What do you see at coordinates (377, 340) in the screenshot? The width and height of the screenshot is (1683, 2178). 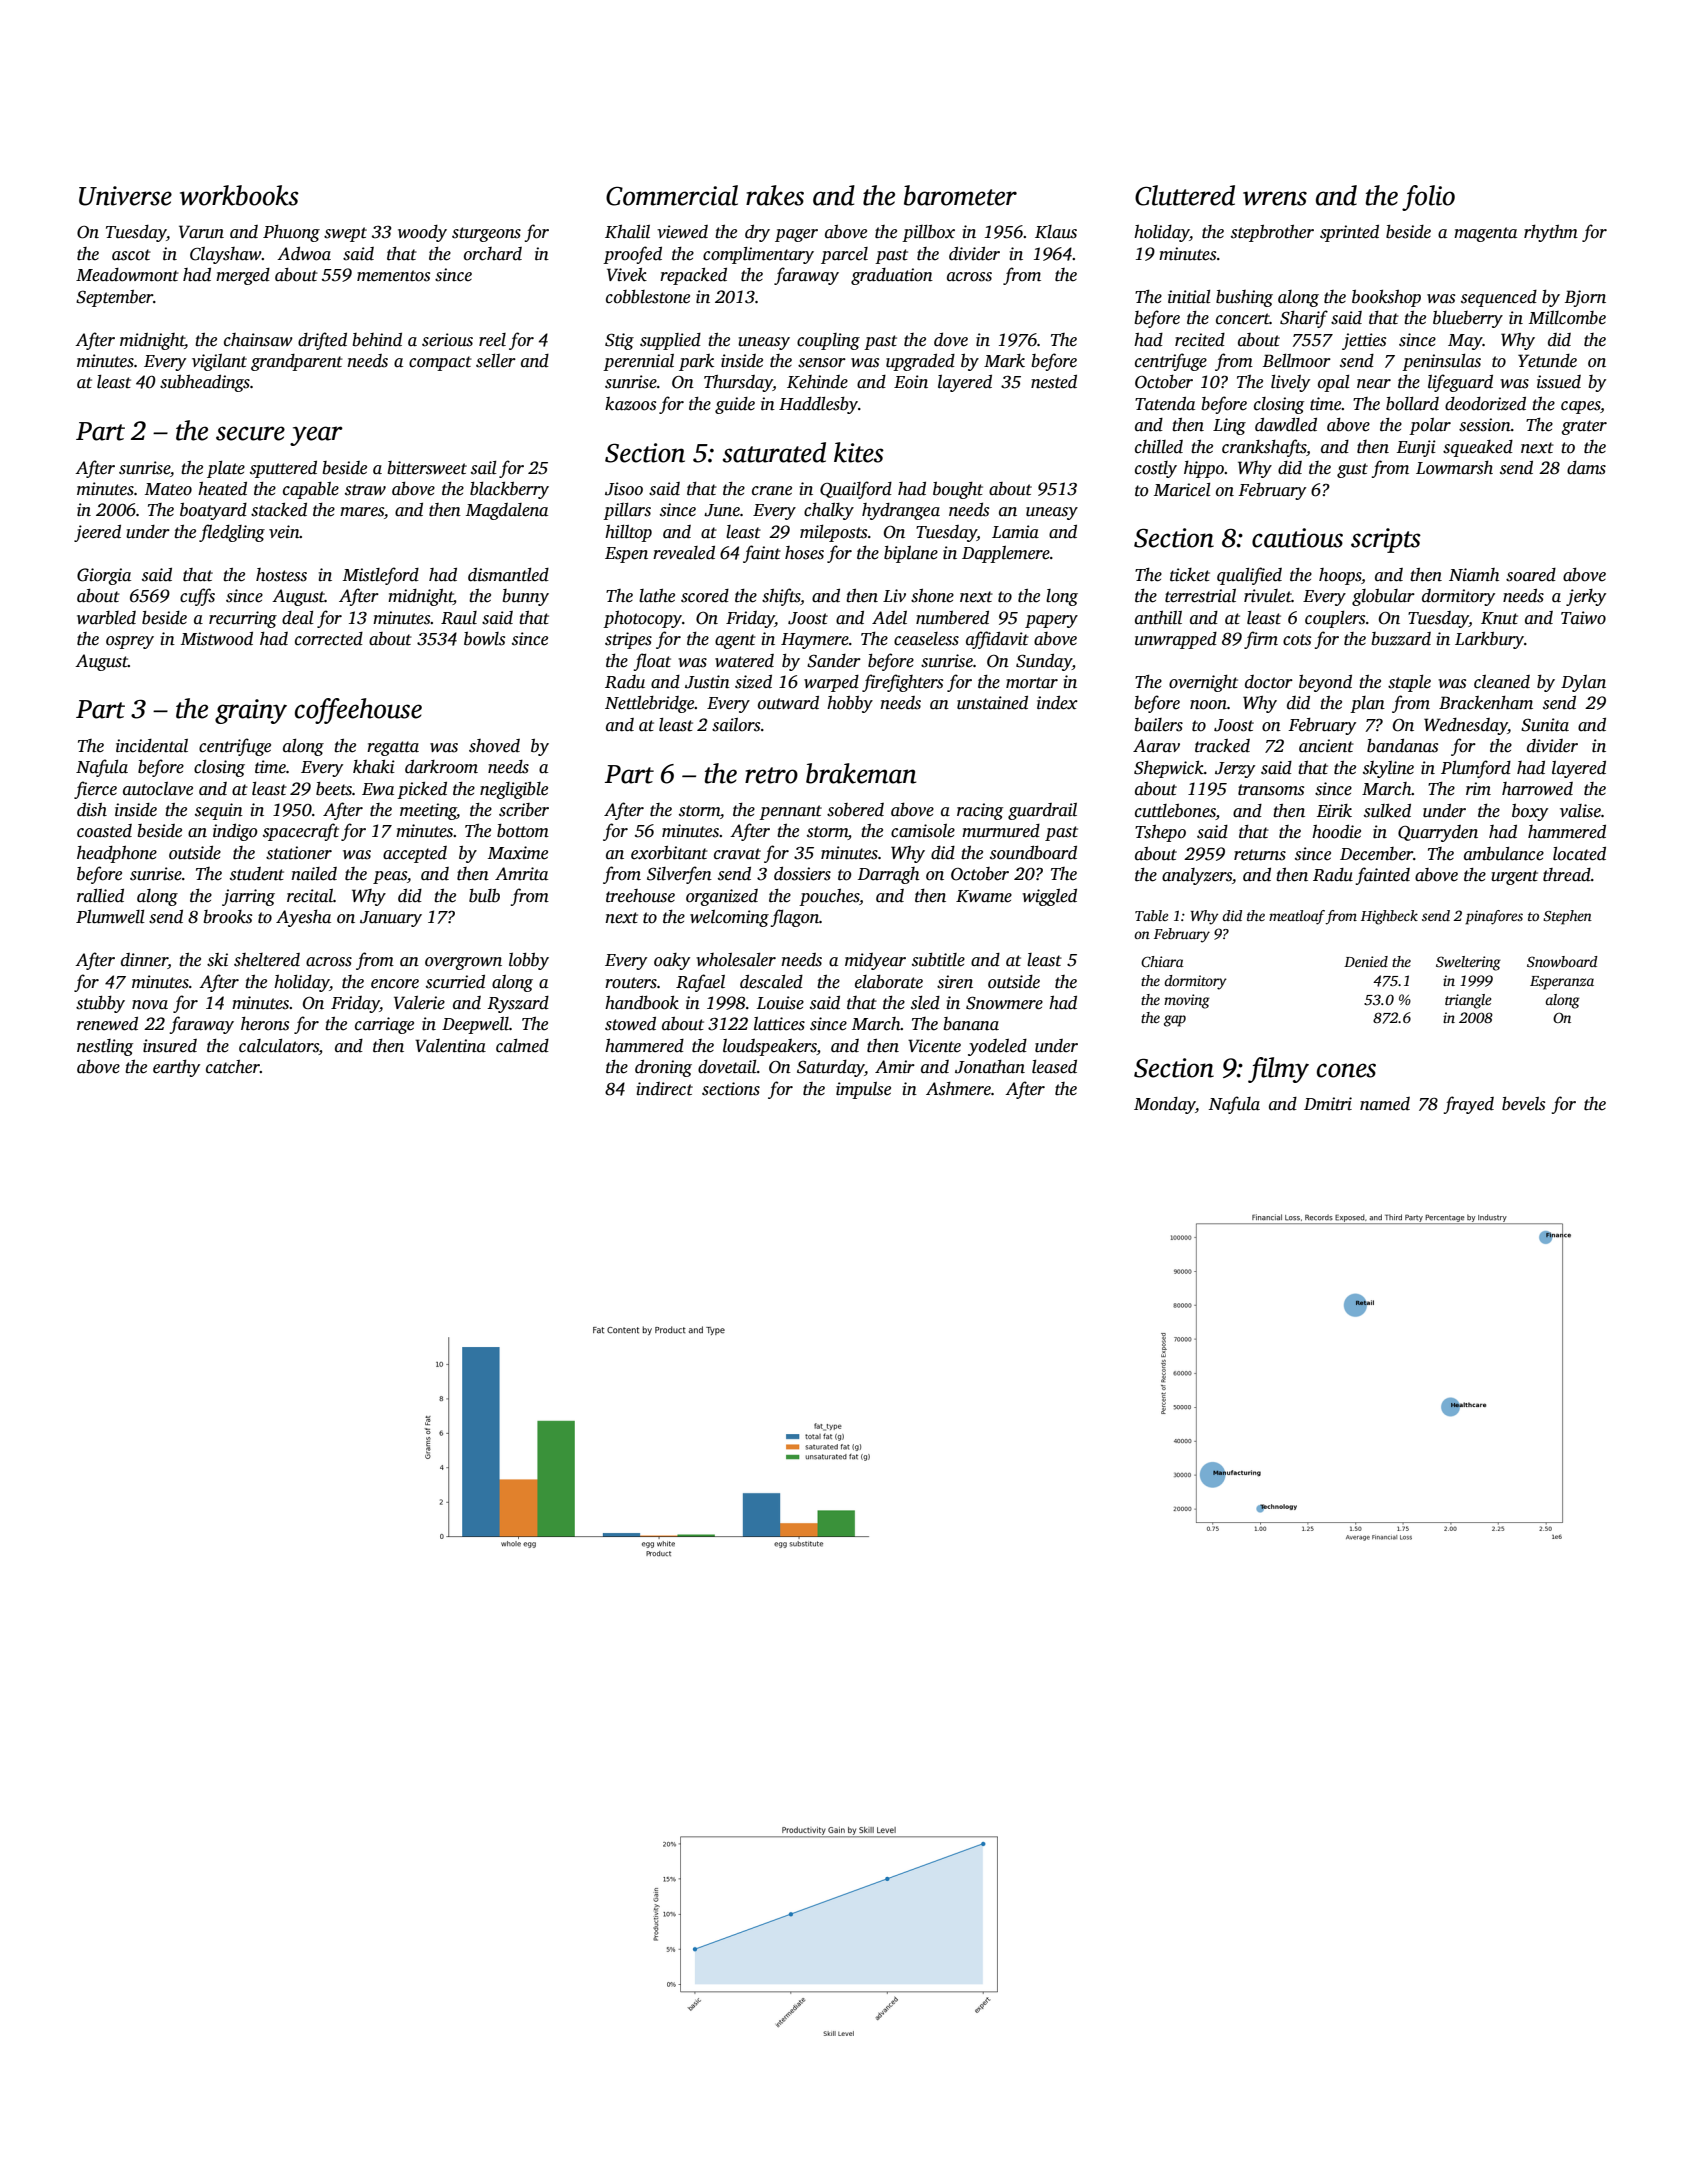 I see `behind` at bounding box center [377, 340].
